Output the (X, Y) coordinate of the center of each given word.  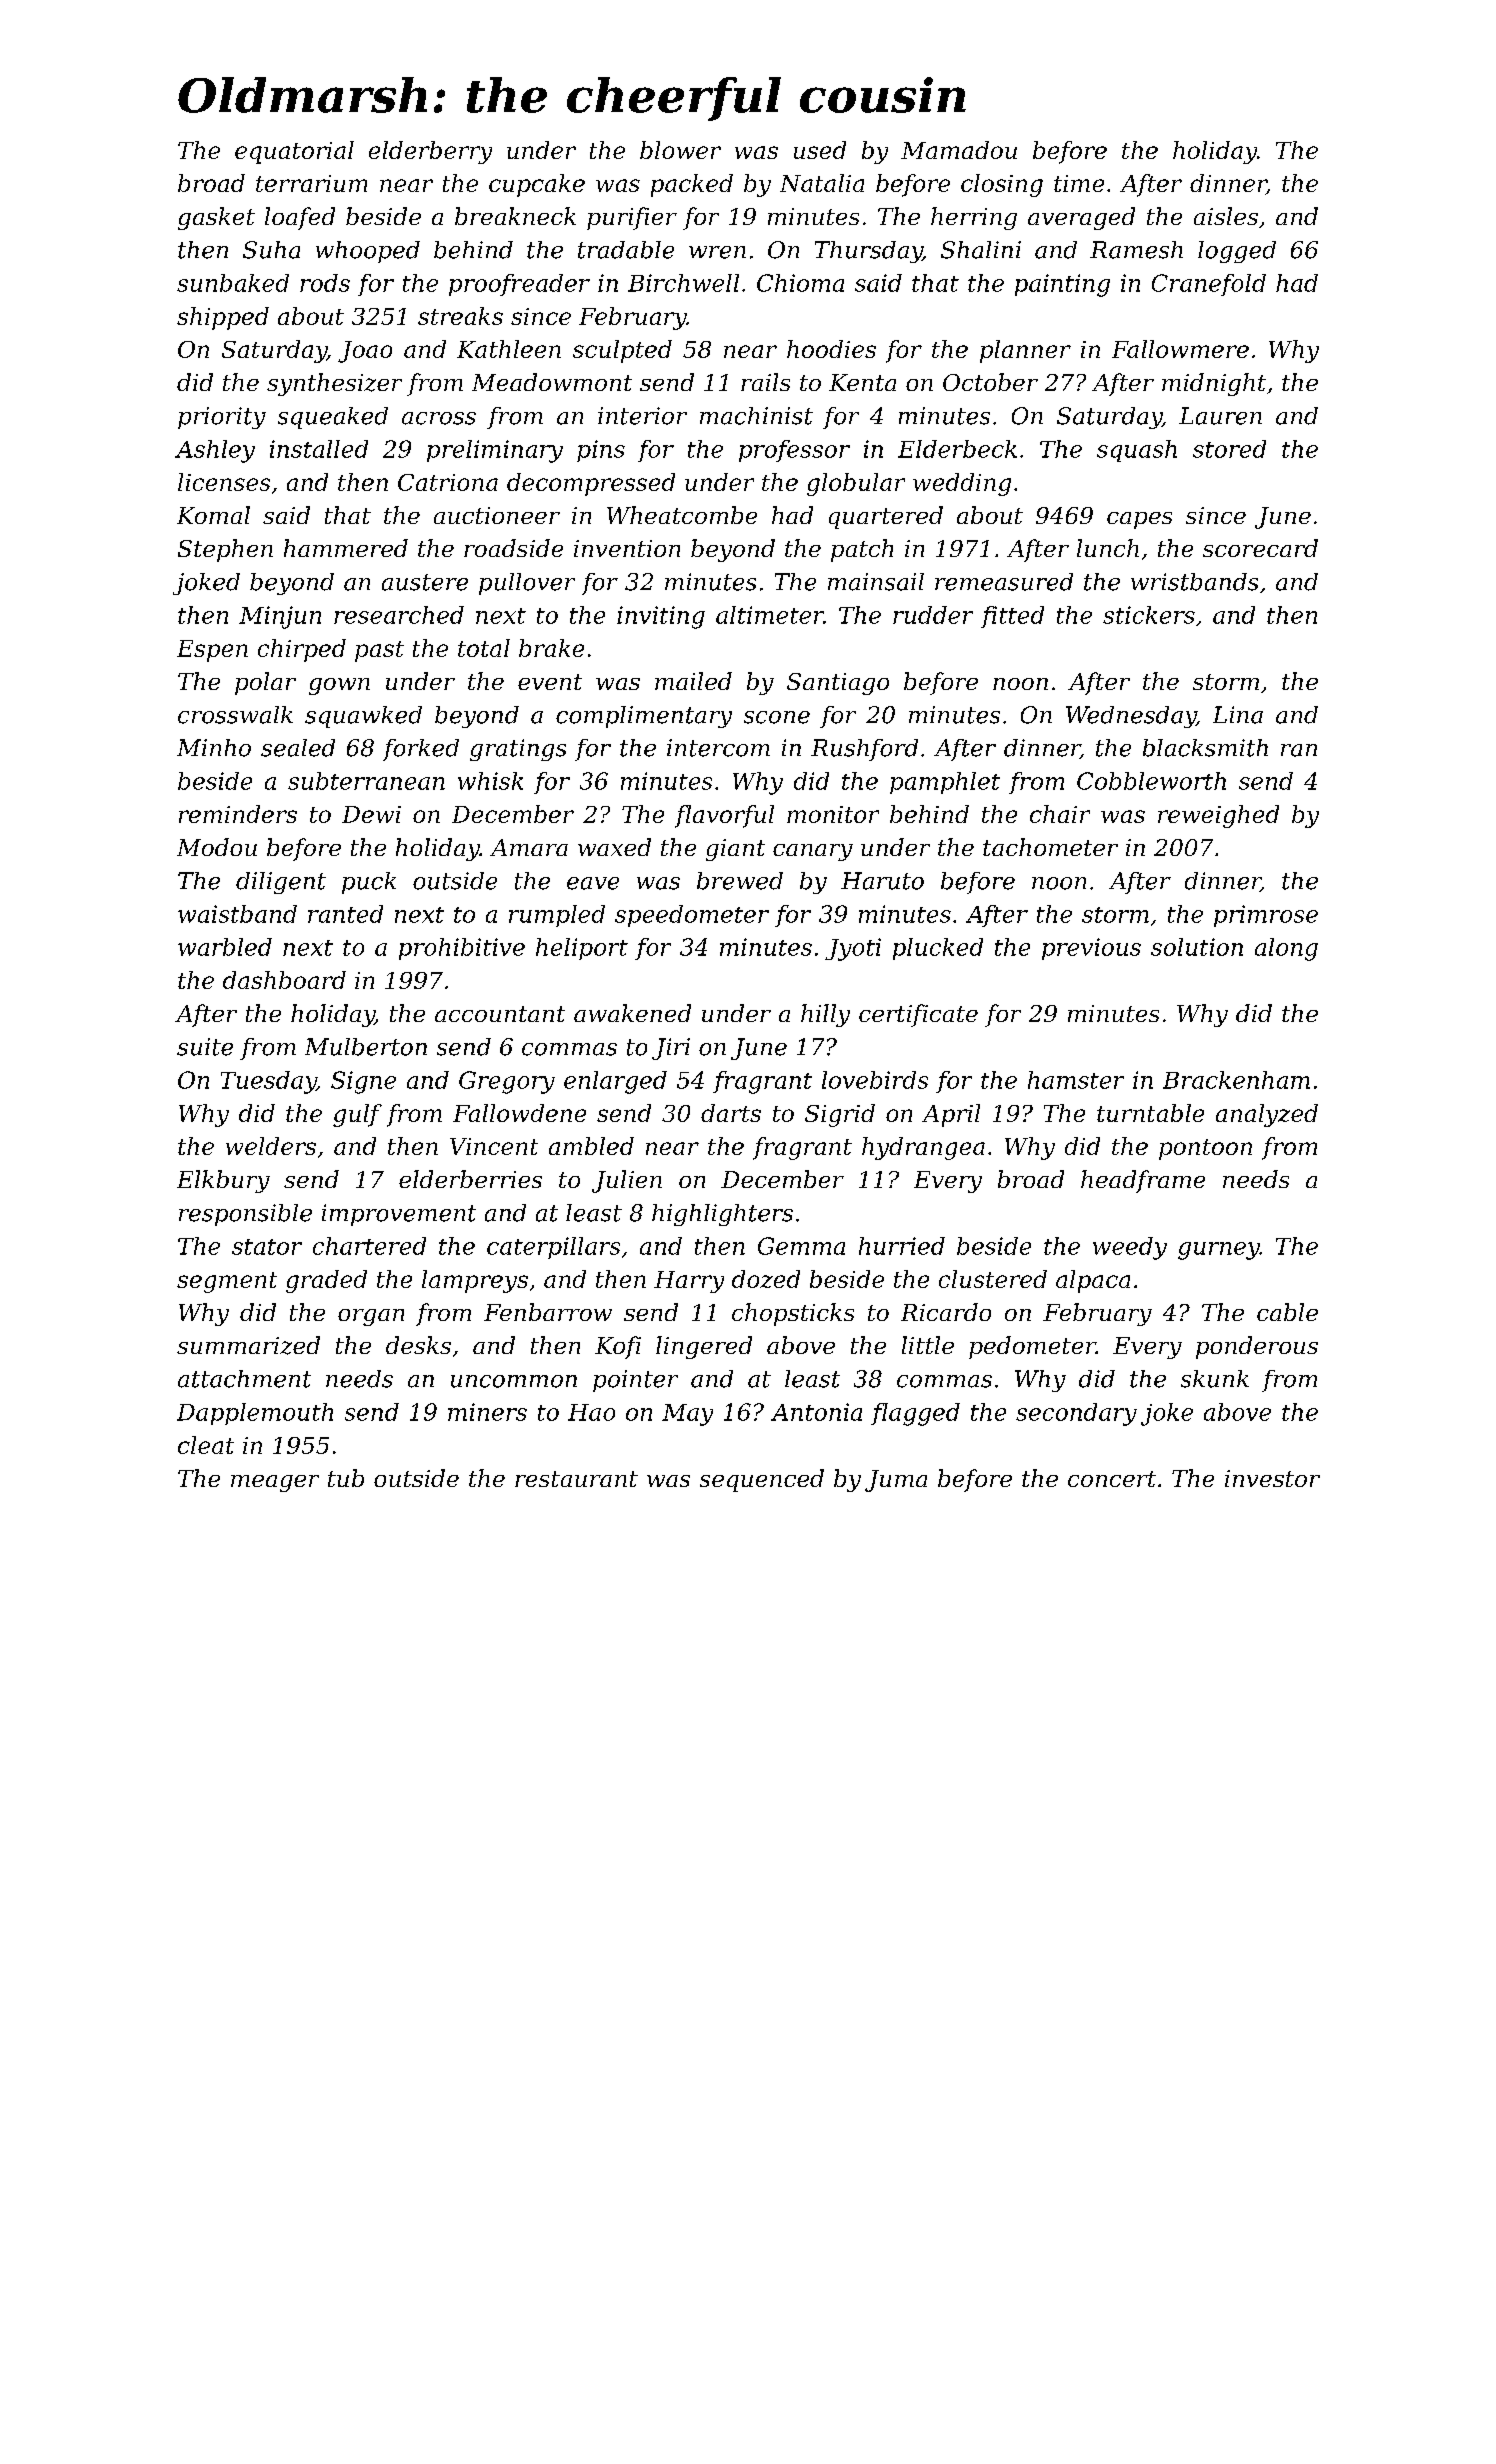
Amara (529, 847)
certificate (918, 1015)
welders (271, 1146)
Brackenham (1236, 1080)
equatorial (294, 152)
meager (275, 1483)
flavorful (724, 816)
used (820, 150)
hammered (346, 548)
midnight (1214, 384)
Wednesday (1131, 717)
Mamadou (959, 150)
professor (794, 451)
